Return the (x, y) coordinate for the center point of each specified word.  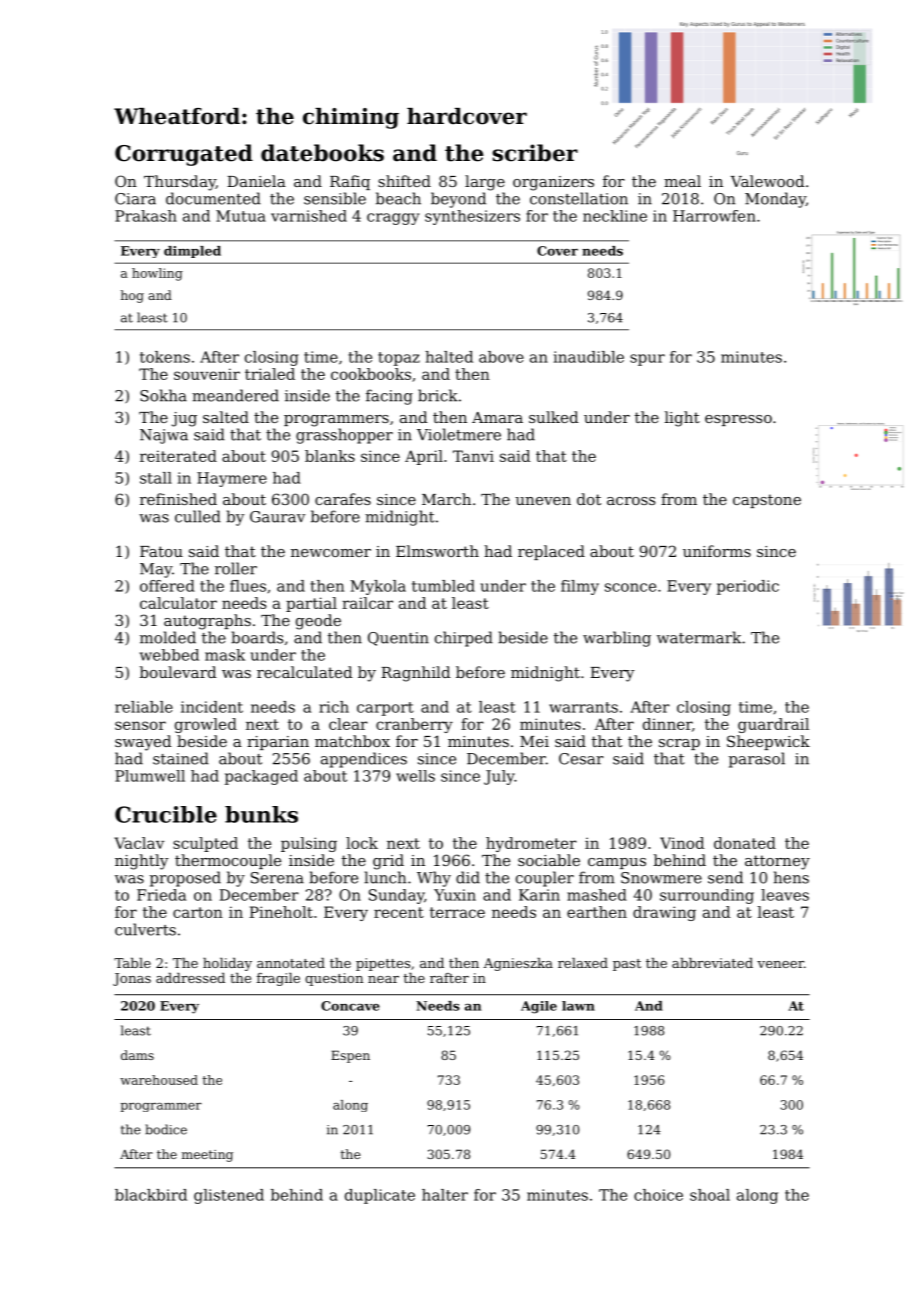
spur (647, 360)
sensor (140, 725)
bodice (166, 1129)
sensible (335, 198)
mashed (597, 895)
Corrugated (184, 155)
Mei (534, 741)
